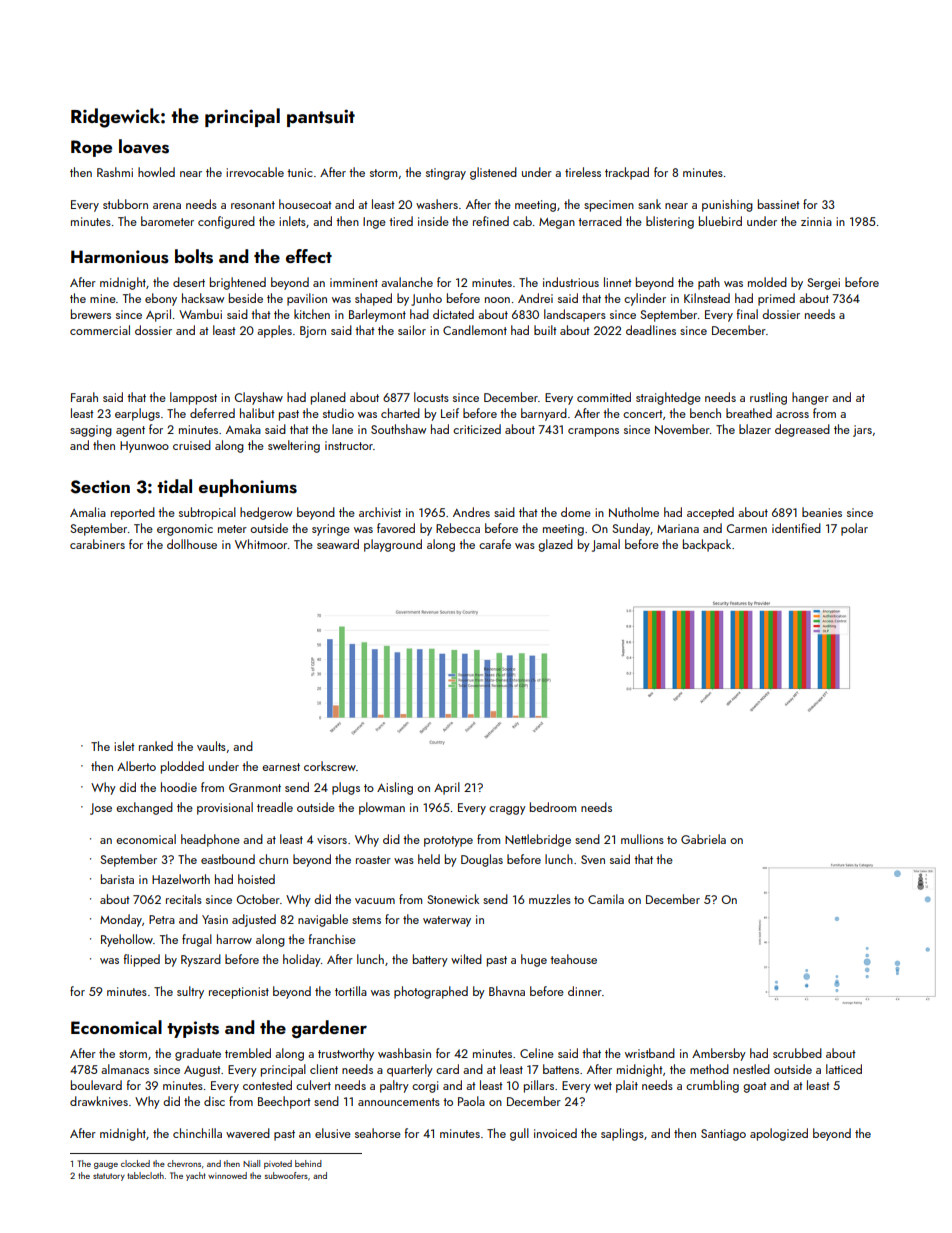 The height and width of the page is (1233, 952). Describe the element at coordinates (211, 746) in the page. I see `vaults` at that location.
